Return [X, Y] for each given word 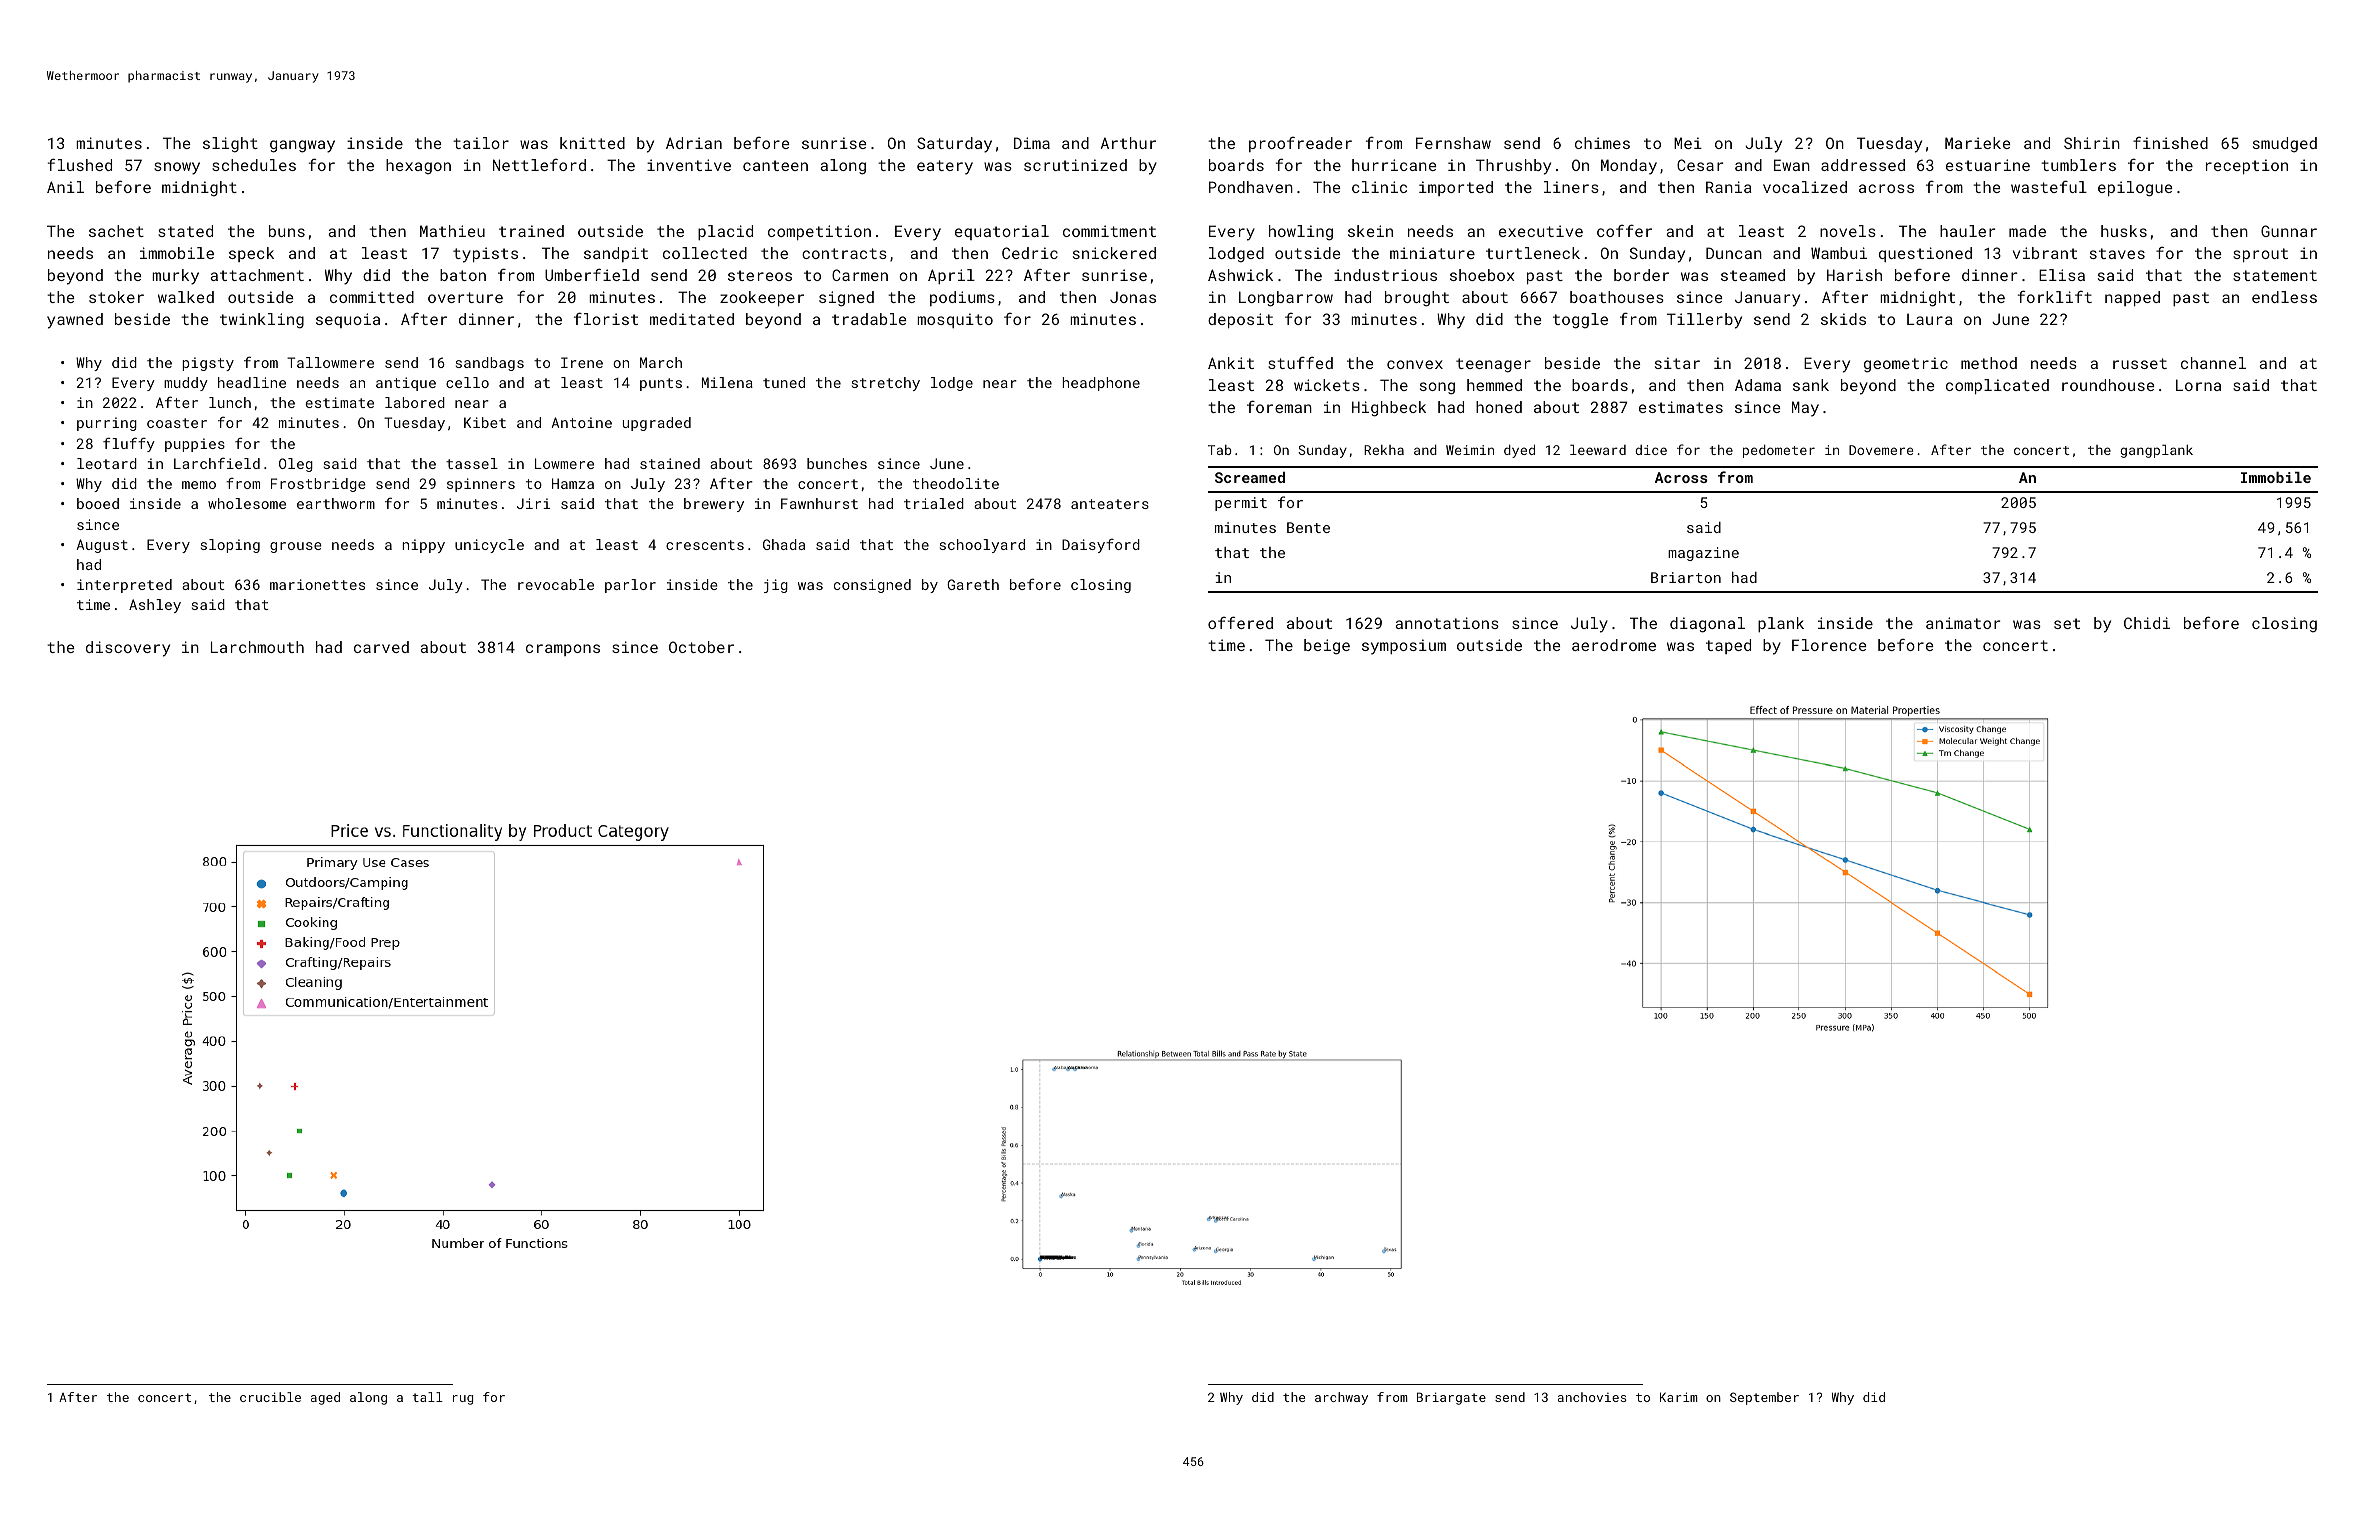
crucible [270, 1397]
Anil [65, 187]
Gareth [973, 584]
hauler [1967, 231]
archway [1341, 1398]
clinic [1379, 187]
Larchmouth [257, 647]
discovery [128, 649]
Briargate [1451, 1398]
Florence [1829, 645]
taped [1728, 646]
